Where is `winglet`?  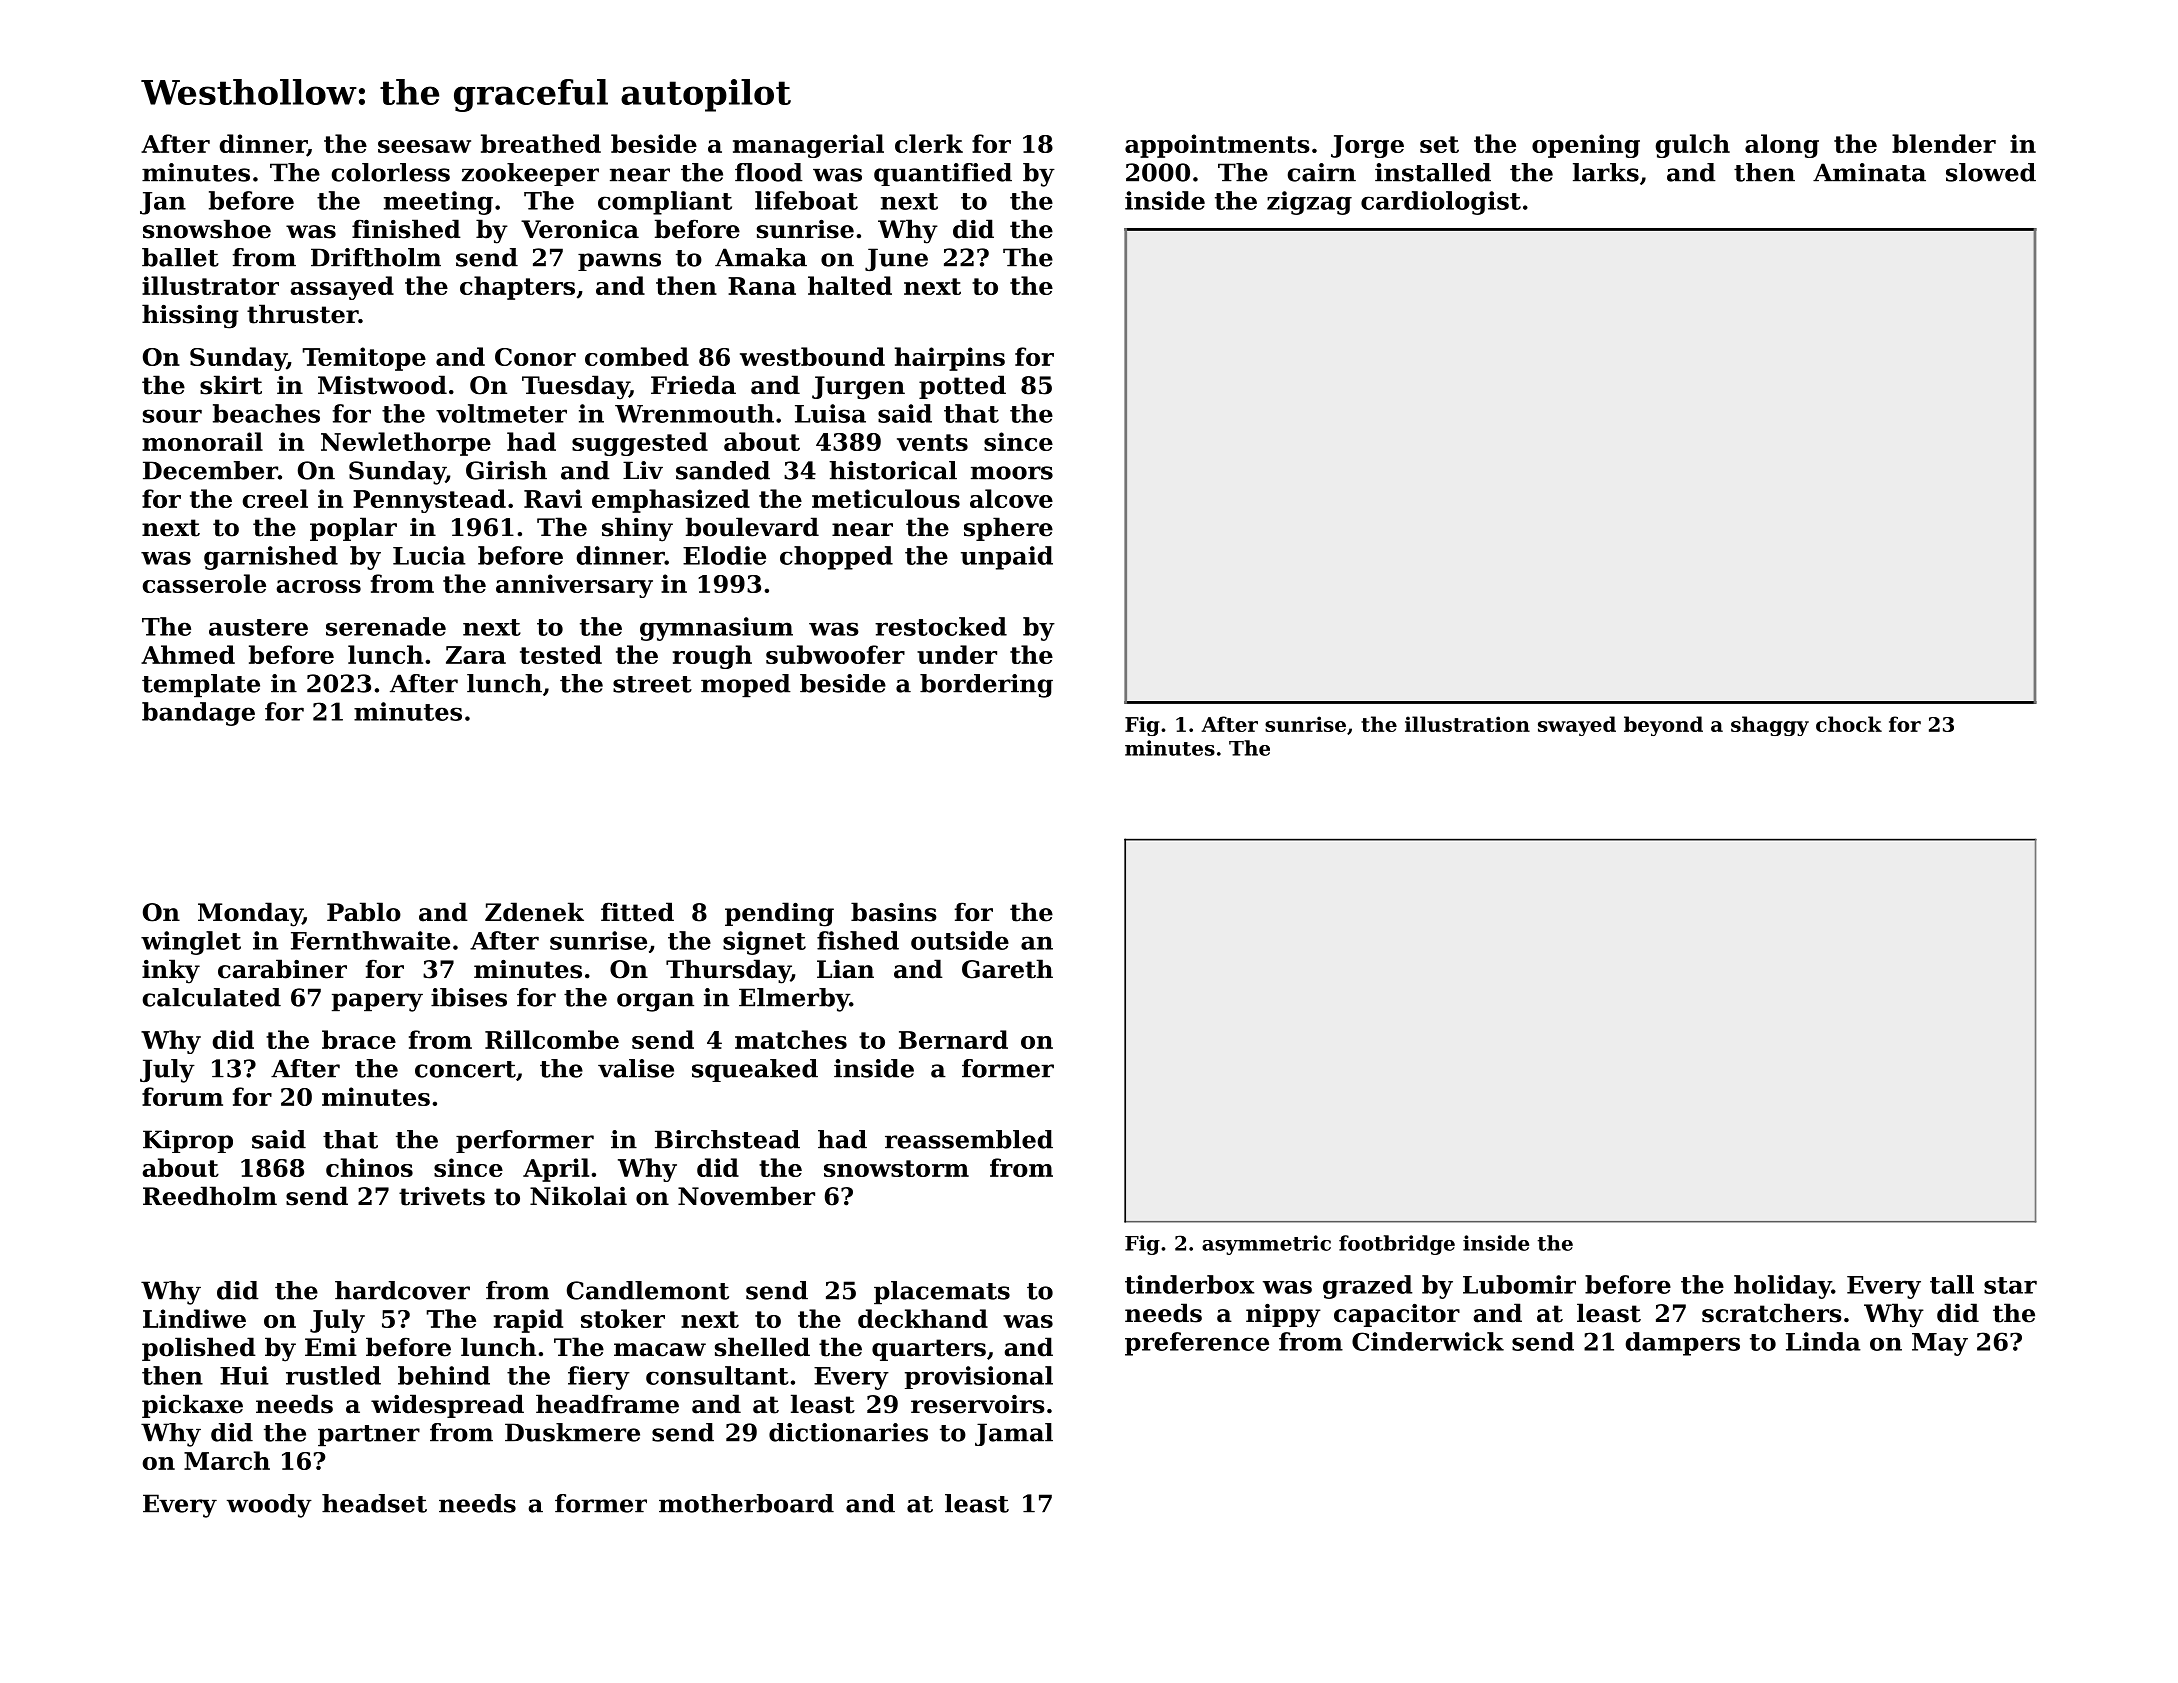
winglet is located at coordinates (191, 943).
